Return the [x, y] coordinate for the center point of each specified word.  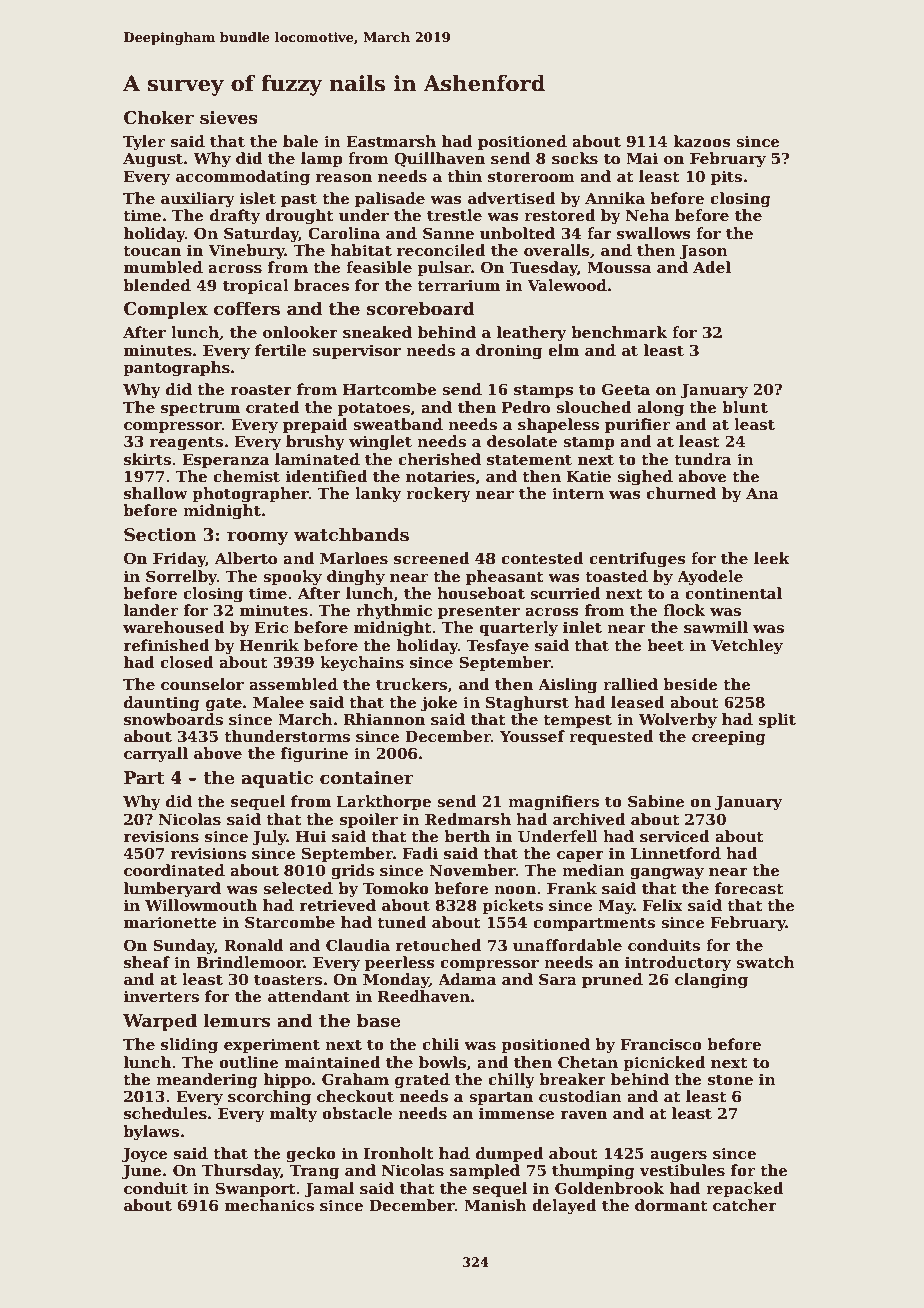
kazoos [702, 141]
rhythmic [394, 612]
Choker [159, 117]
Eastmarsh [391, 141]
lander [151, 610]
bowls [442, 1062]
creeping [729, 738]
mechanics [269, 1205]
